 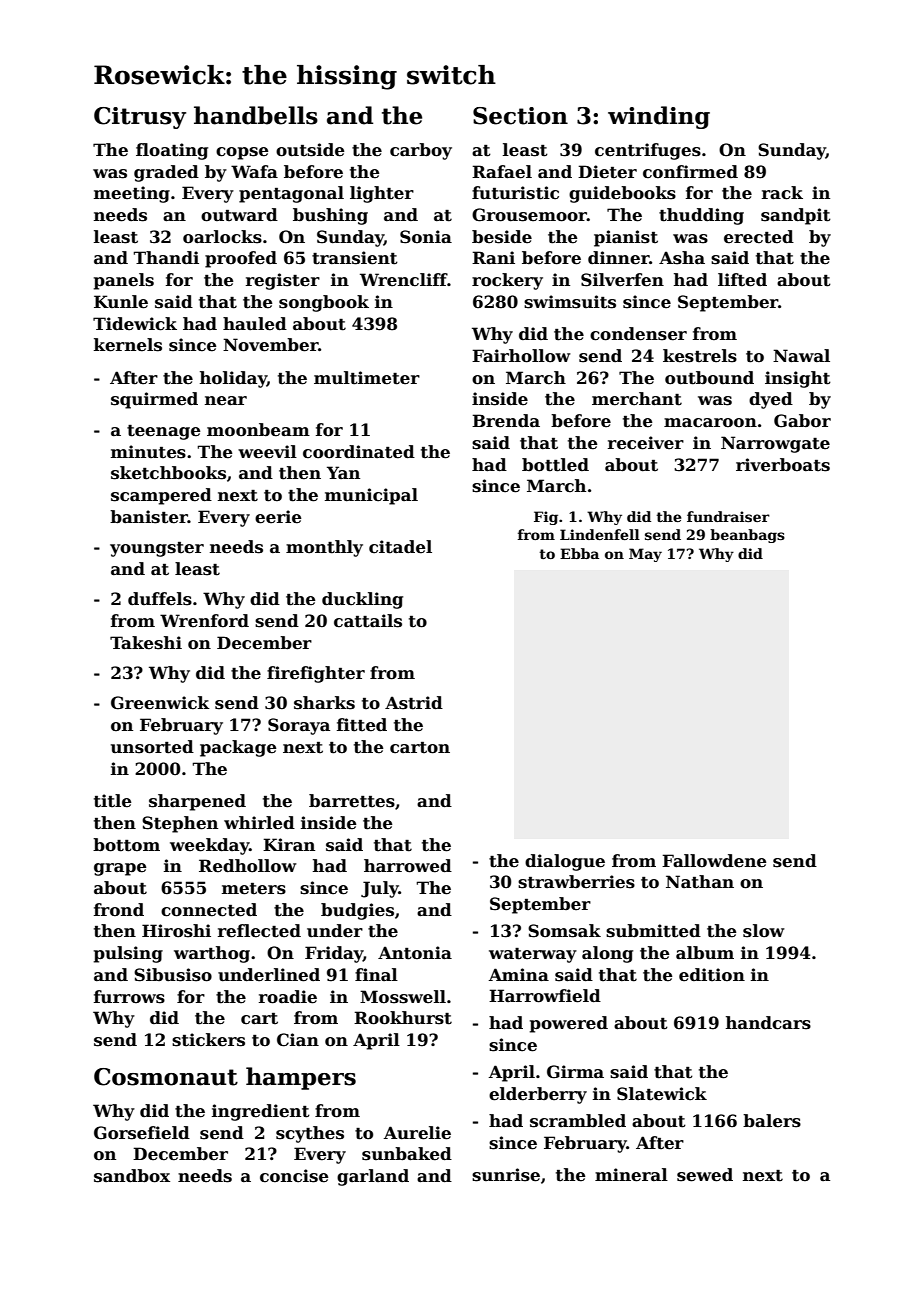 What do you see at coordinates (607, 172) in the screenshot?
I see `Dieter` at bounding box center [607, 172].
